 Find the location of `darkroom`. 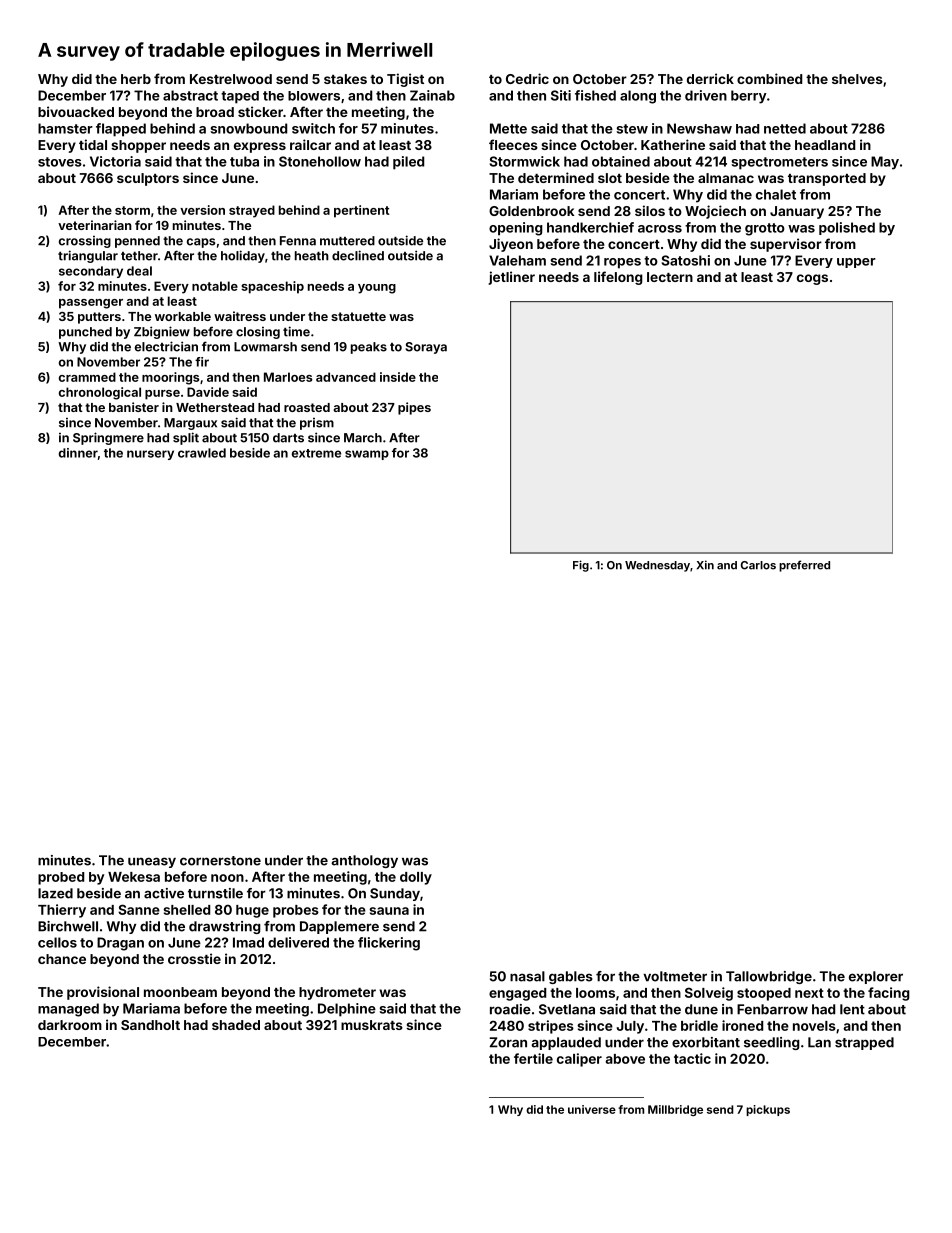

darkroom is located at coordinates (70, 1025).
